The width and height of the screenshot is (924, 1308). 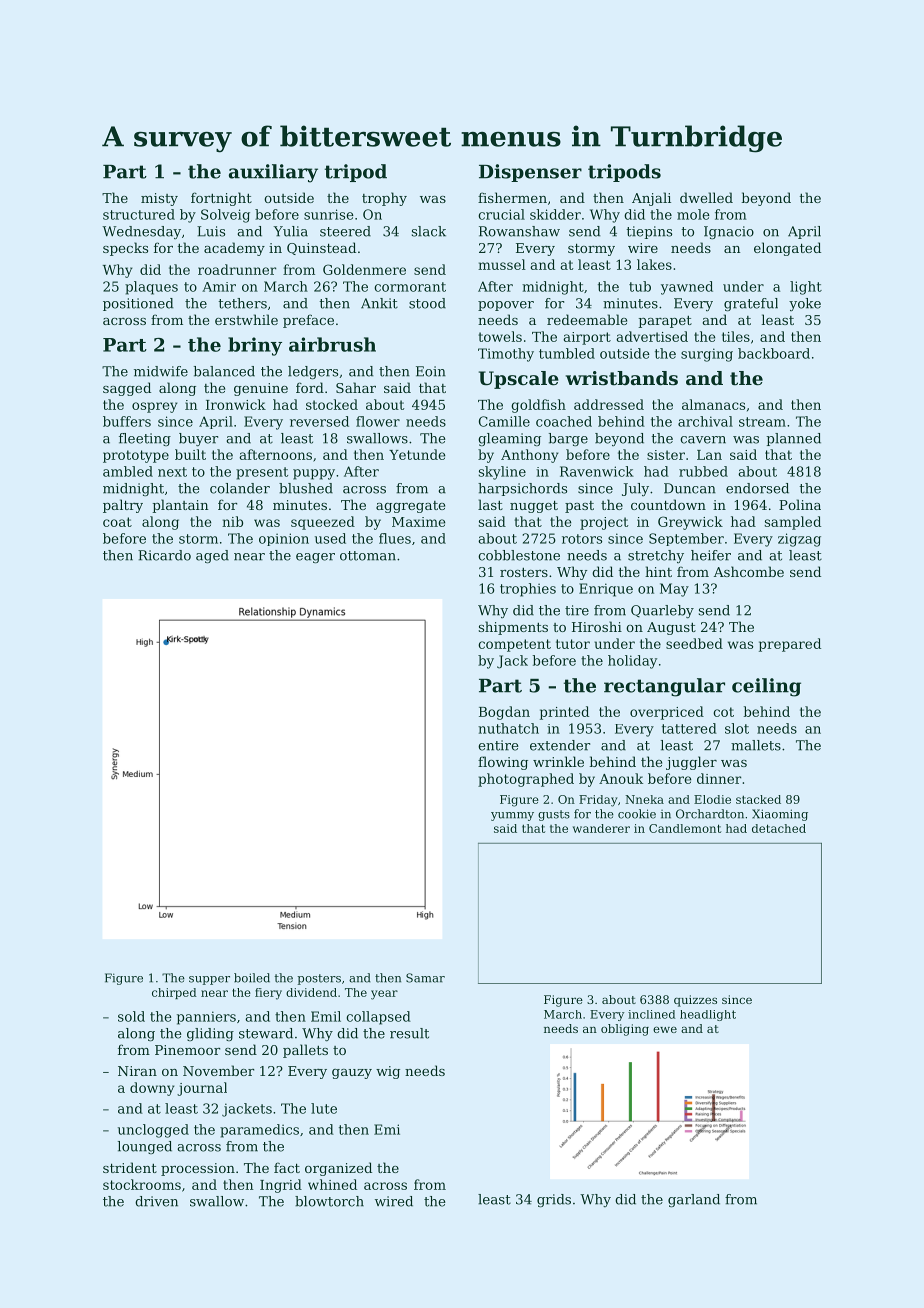 I want to click on auxiliary, so click(x=273, y=173).
